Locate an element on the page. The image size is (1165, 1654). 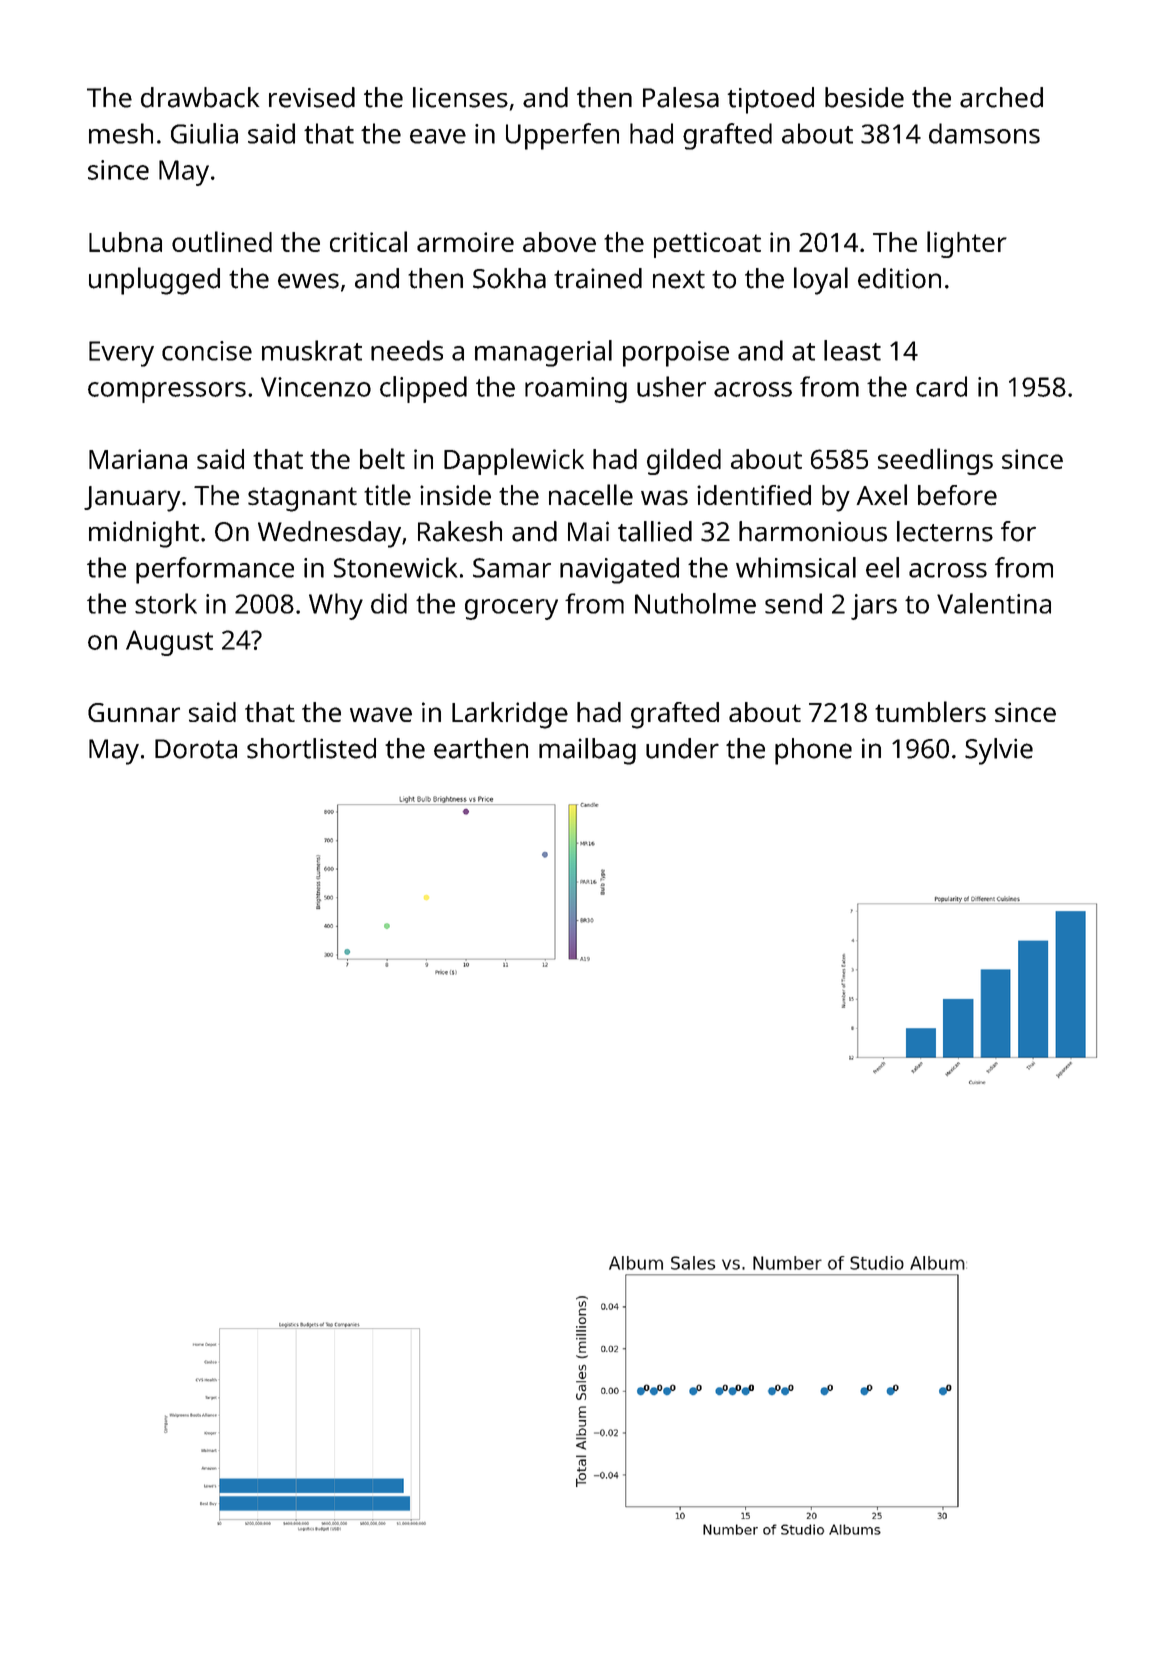
managerial is located at coordinates (543, 353).
